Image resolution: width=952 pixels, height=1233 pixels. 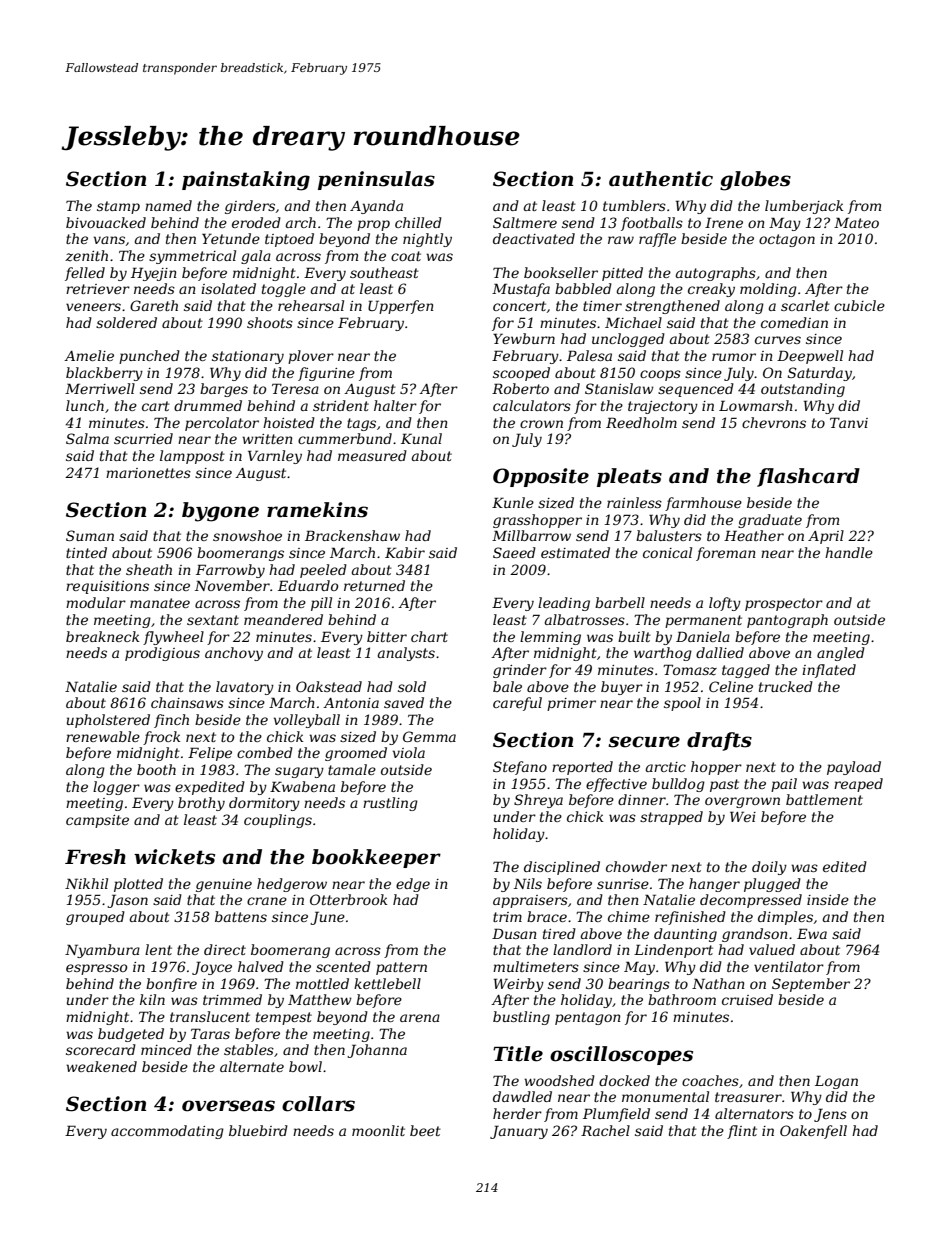 What do you see at coordinates (387, 636) in the image?
I see `bitter` at bounding box center [387, 636].
